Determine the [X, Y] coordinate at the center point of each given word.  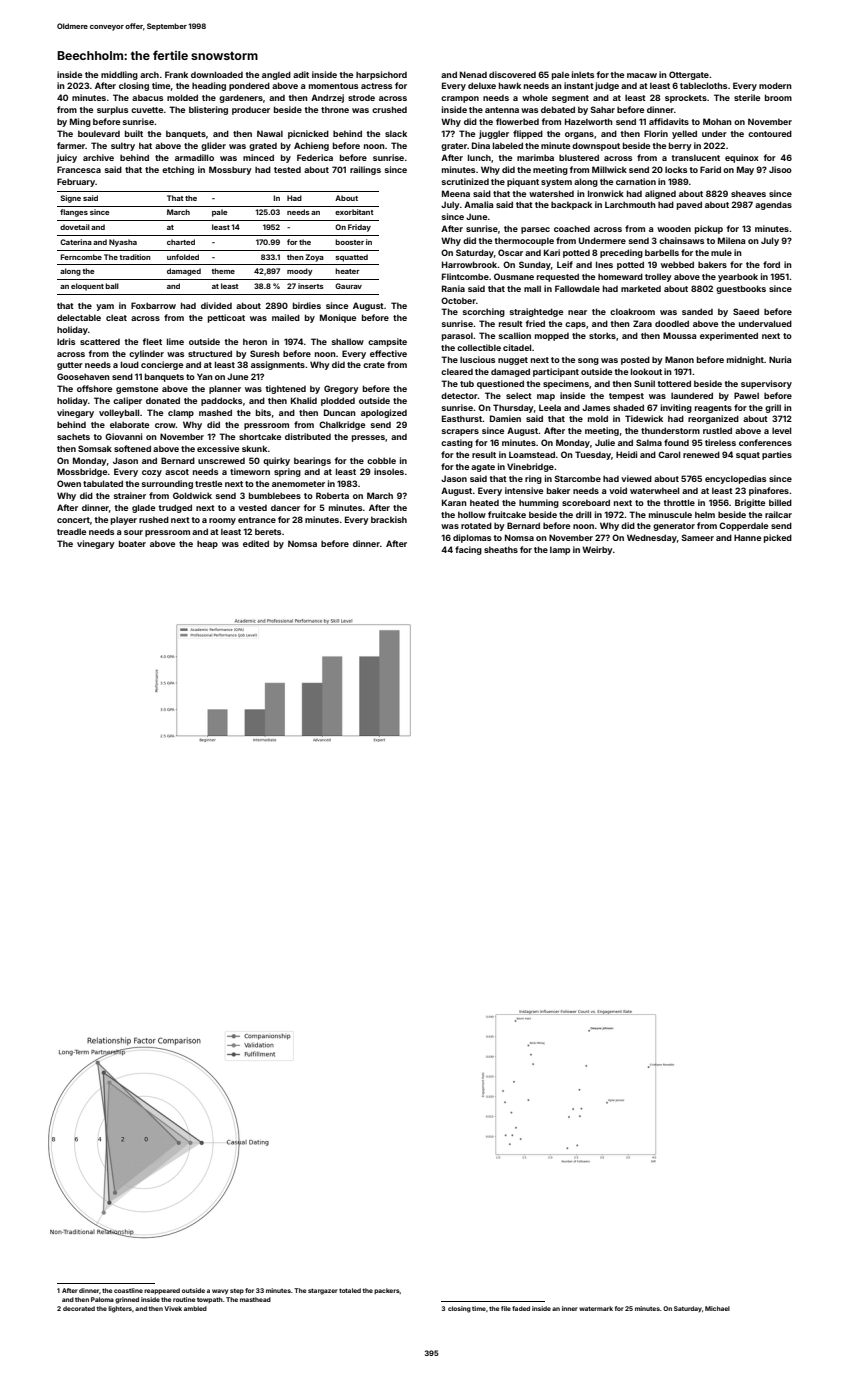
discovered [512, 74]
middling [119, 75]
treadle [71, 531]
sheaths [501, 549]
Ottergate [689, 75]
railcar [778, 514]
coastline [128, 1290]
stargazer [323, 1291]
